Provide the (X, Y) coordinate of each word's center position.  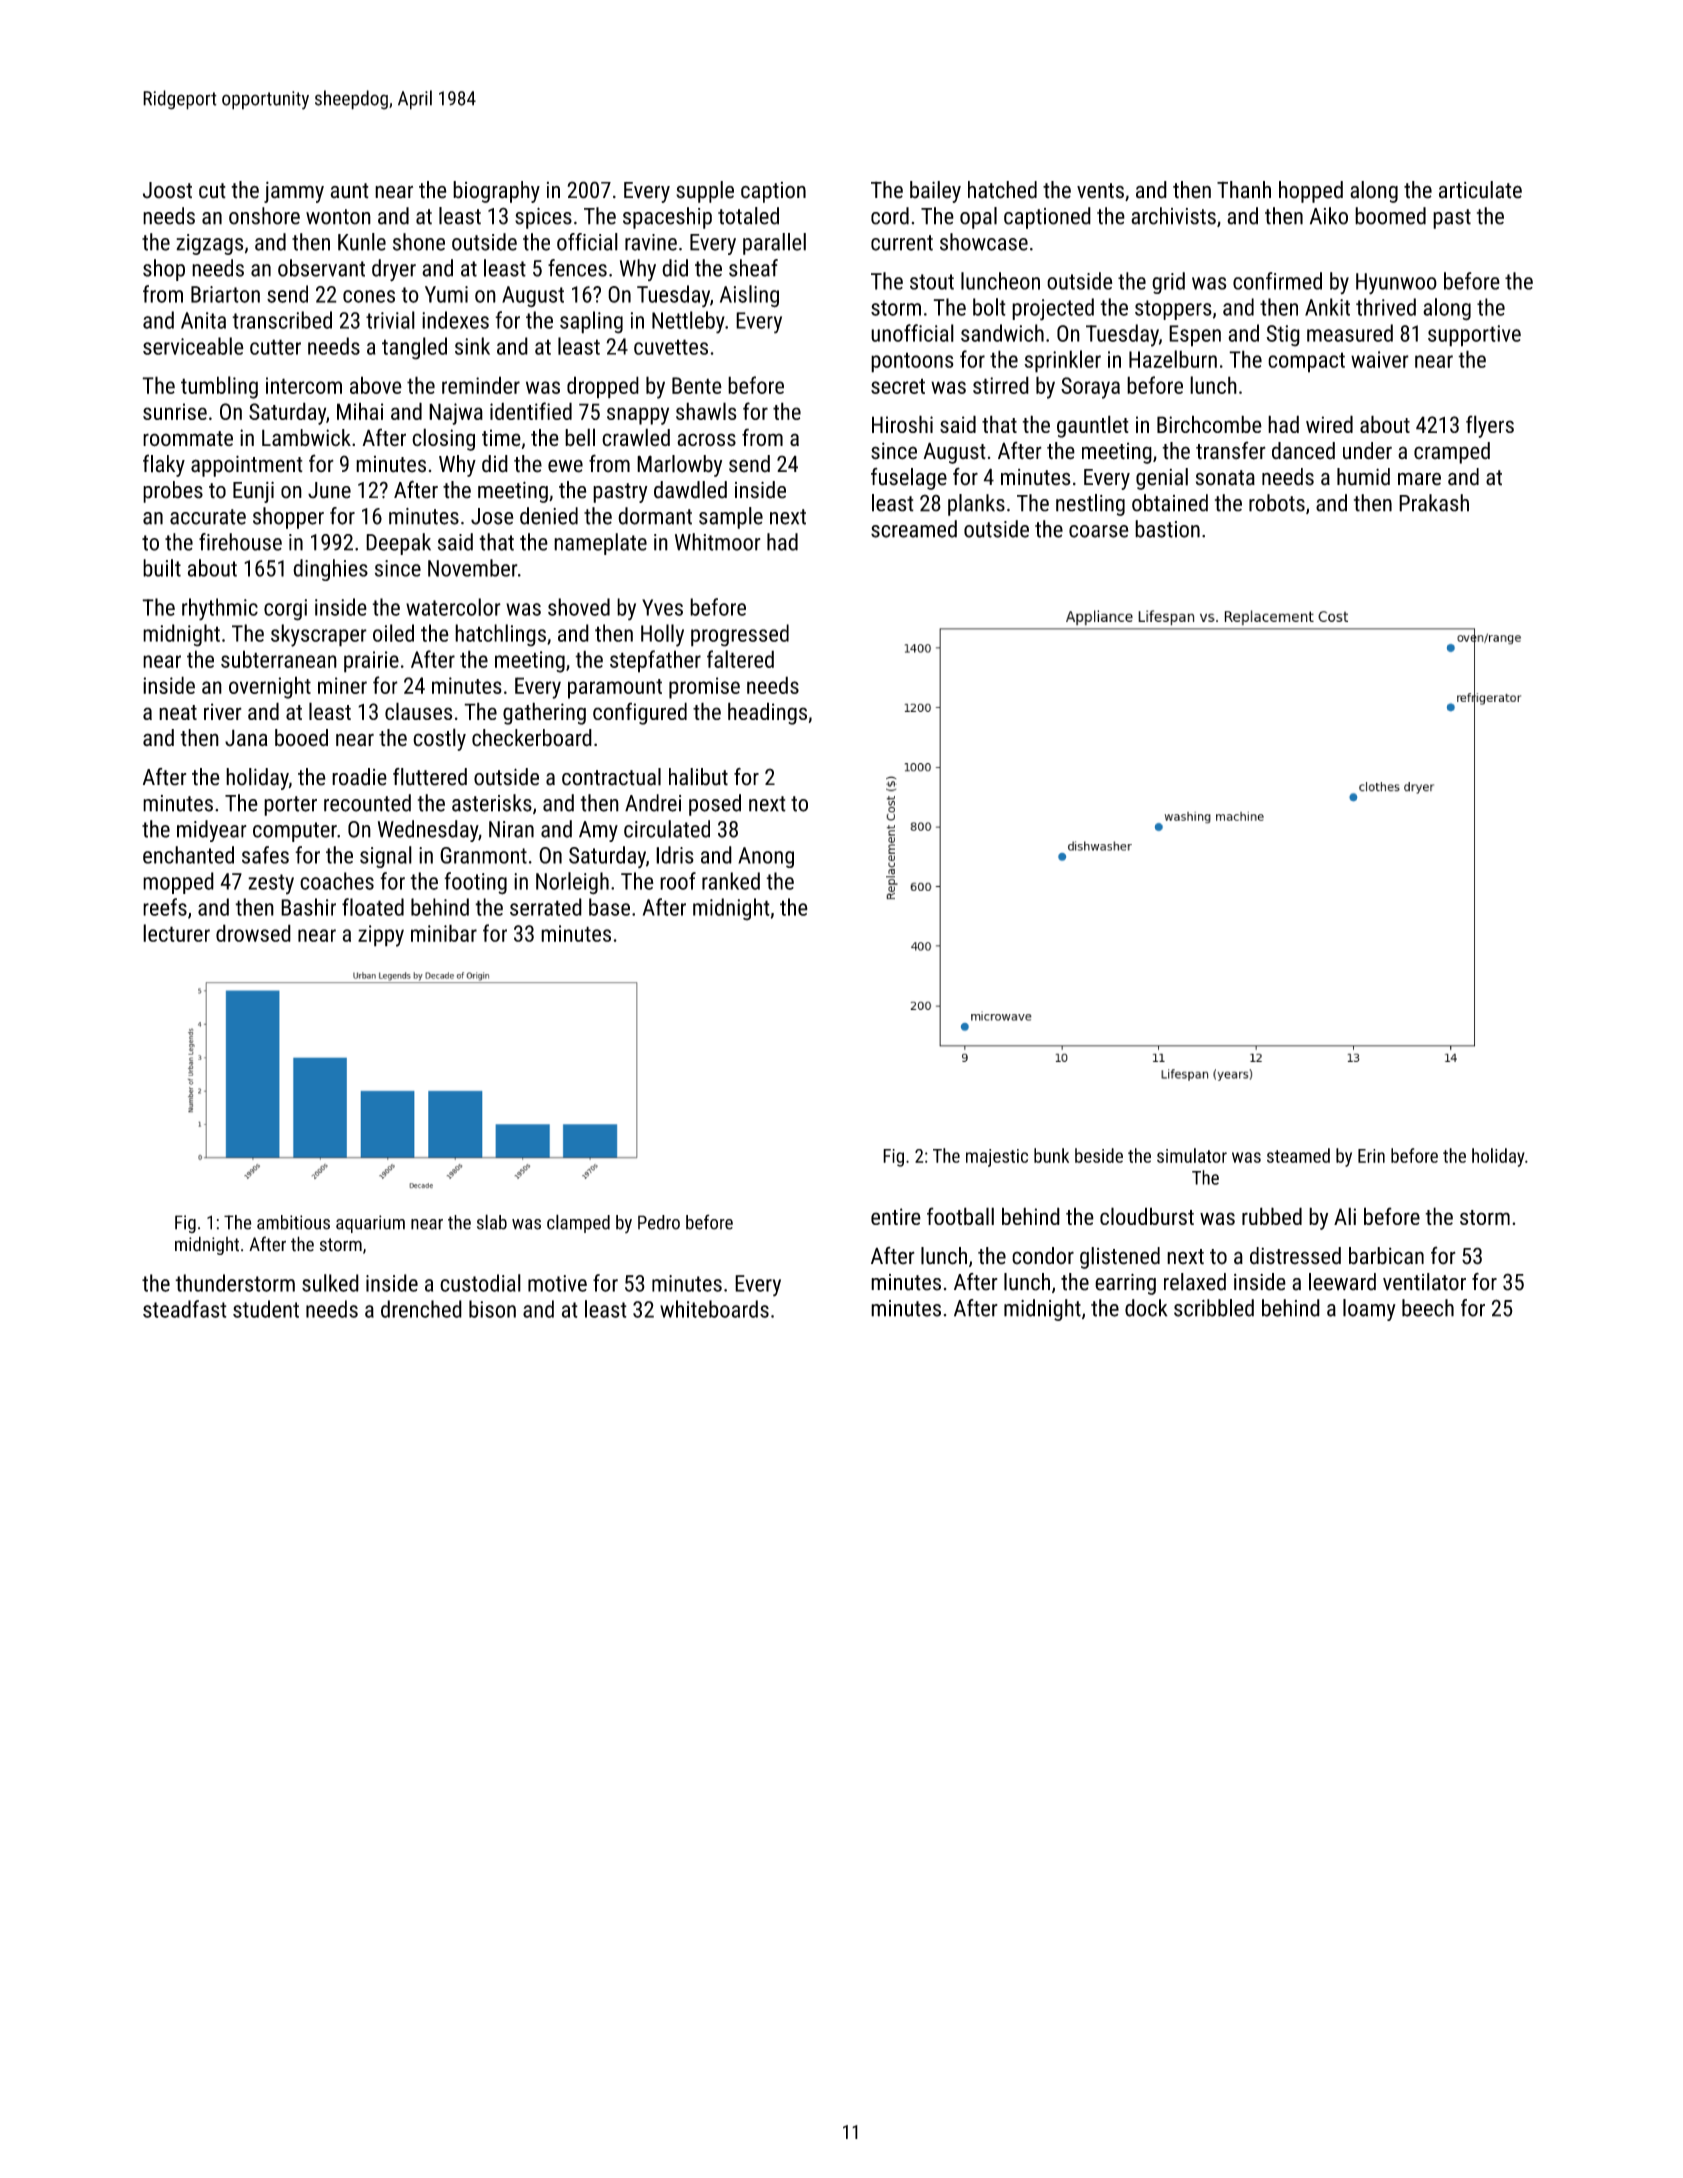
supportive (1474, 336)
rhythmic (220, 609)
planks (976, 505)
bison (492, 1309)
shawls (706, 411)
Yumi (446, 294)
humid (1363, 477)
